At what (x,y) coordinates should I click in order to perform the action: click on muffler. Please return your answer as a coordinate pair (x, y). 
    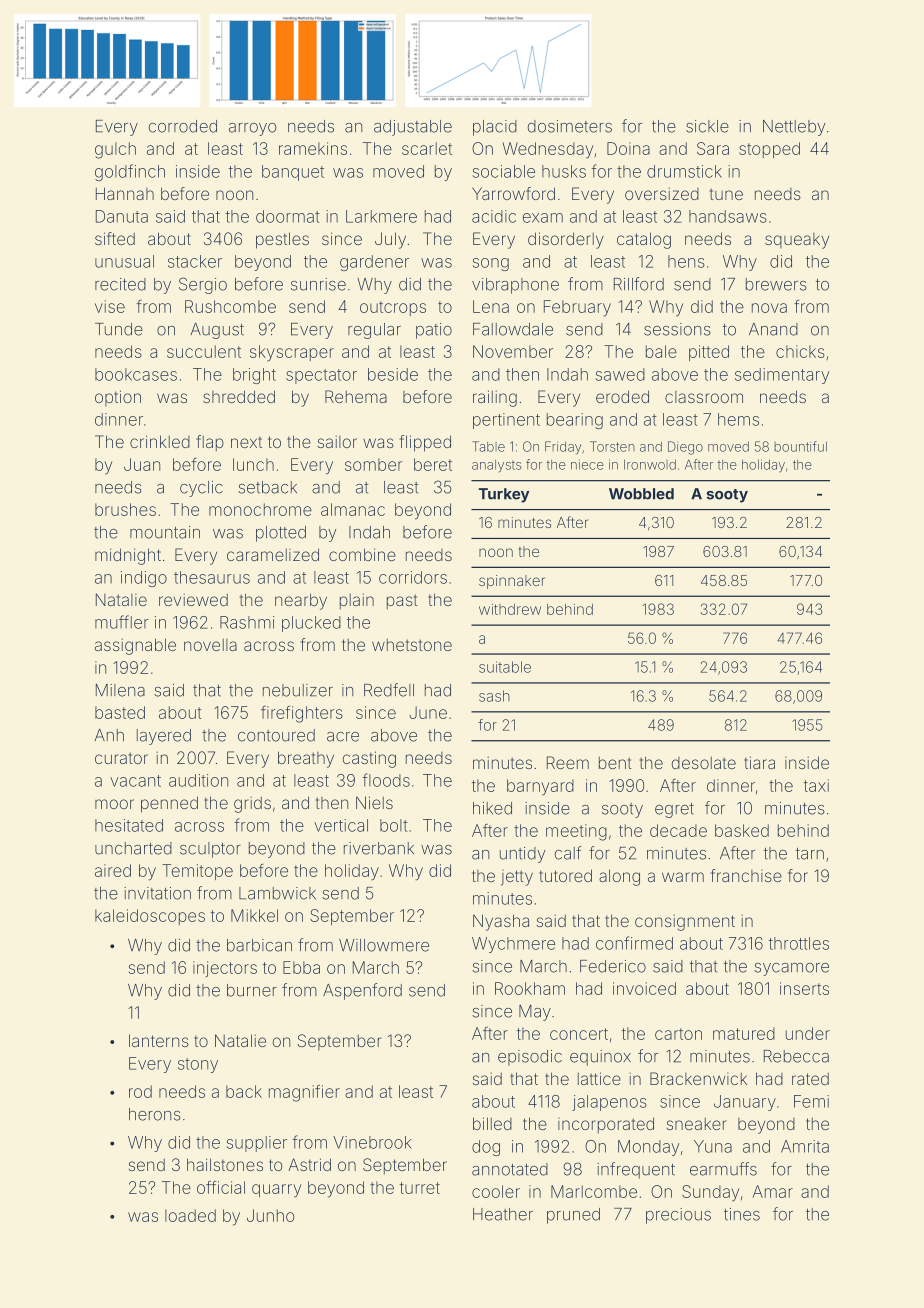
    Looking at the image, I should click on (122, 622).
